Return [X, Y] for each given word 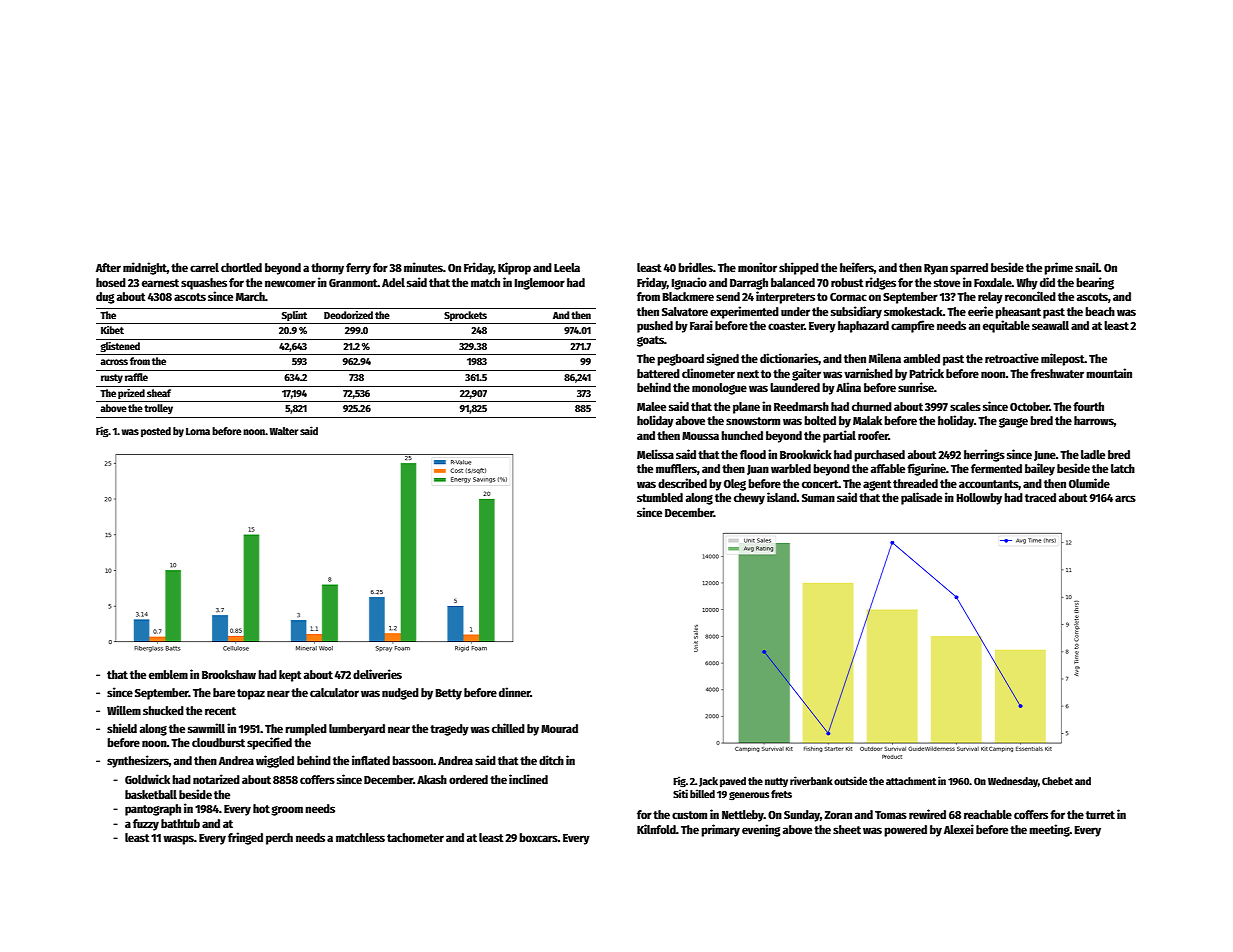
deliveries [377, 674]
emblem [168, 674]
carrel [204, 267]
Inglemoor [540, 284]
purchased [879, 456]
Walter [283, 431]
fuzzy [146, 825]
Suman [818, 498]
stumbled [660, 497]
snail [1087, 267]
